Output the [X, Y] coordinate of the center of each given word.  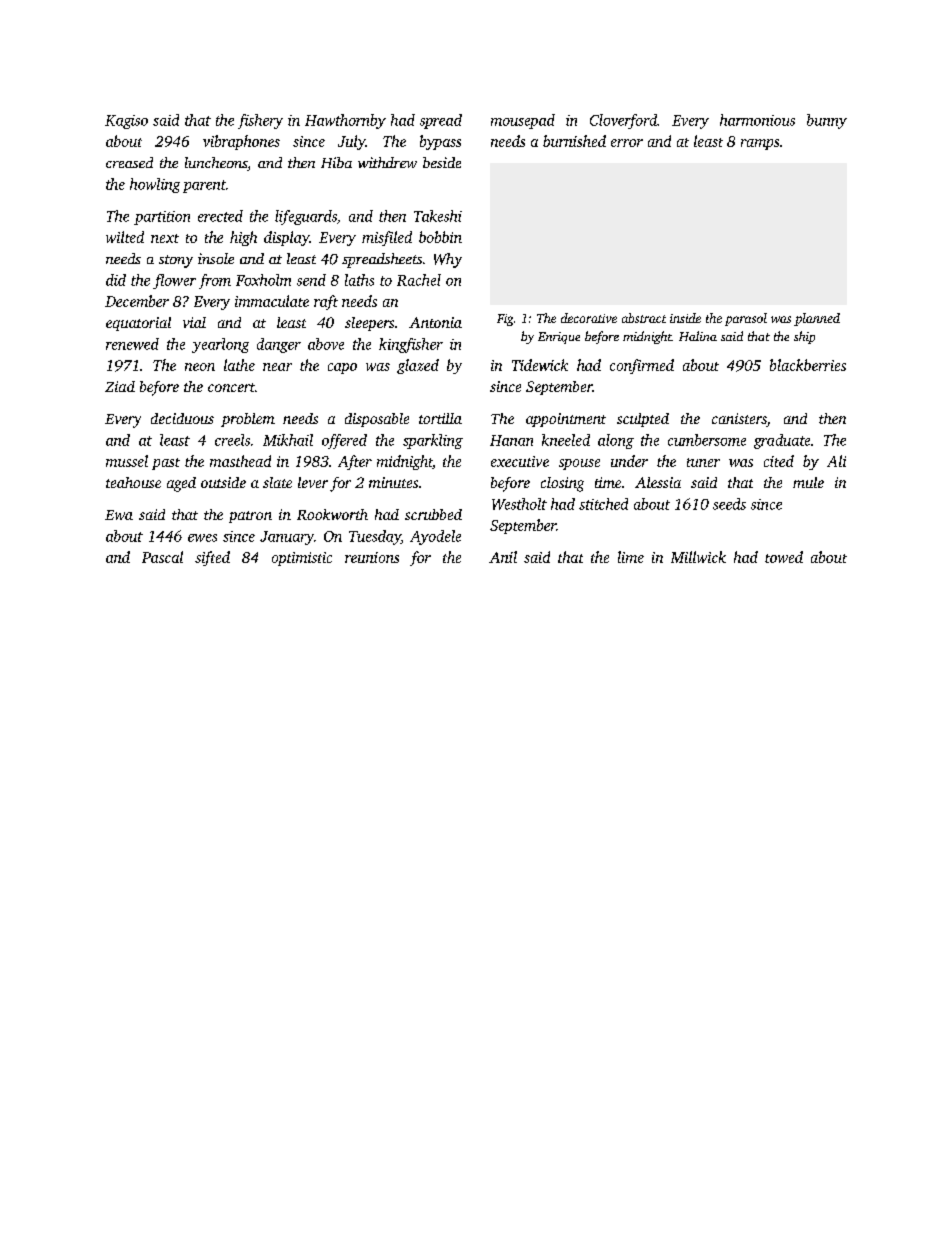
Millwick [698, 557]
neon [200, 367]
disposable [377, 420]
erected [220, 216]
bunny [827, 121]
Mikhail [288, 440]
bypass [440, 142]
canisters [739, 420]
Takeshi [438, 216]
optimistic [302, 559]
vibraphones [241, 142]
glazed [418, 366]
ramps [760, 144]
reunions [372, 557]
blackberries [808, 365]
